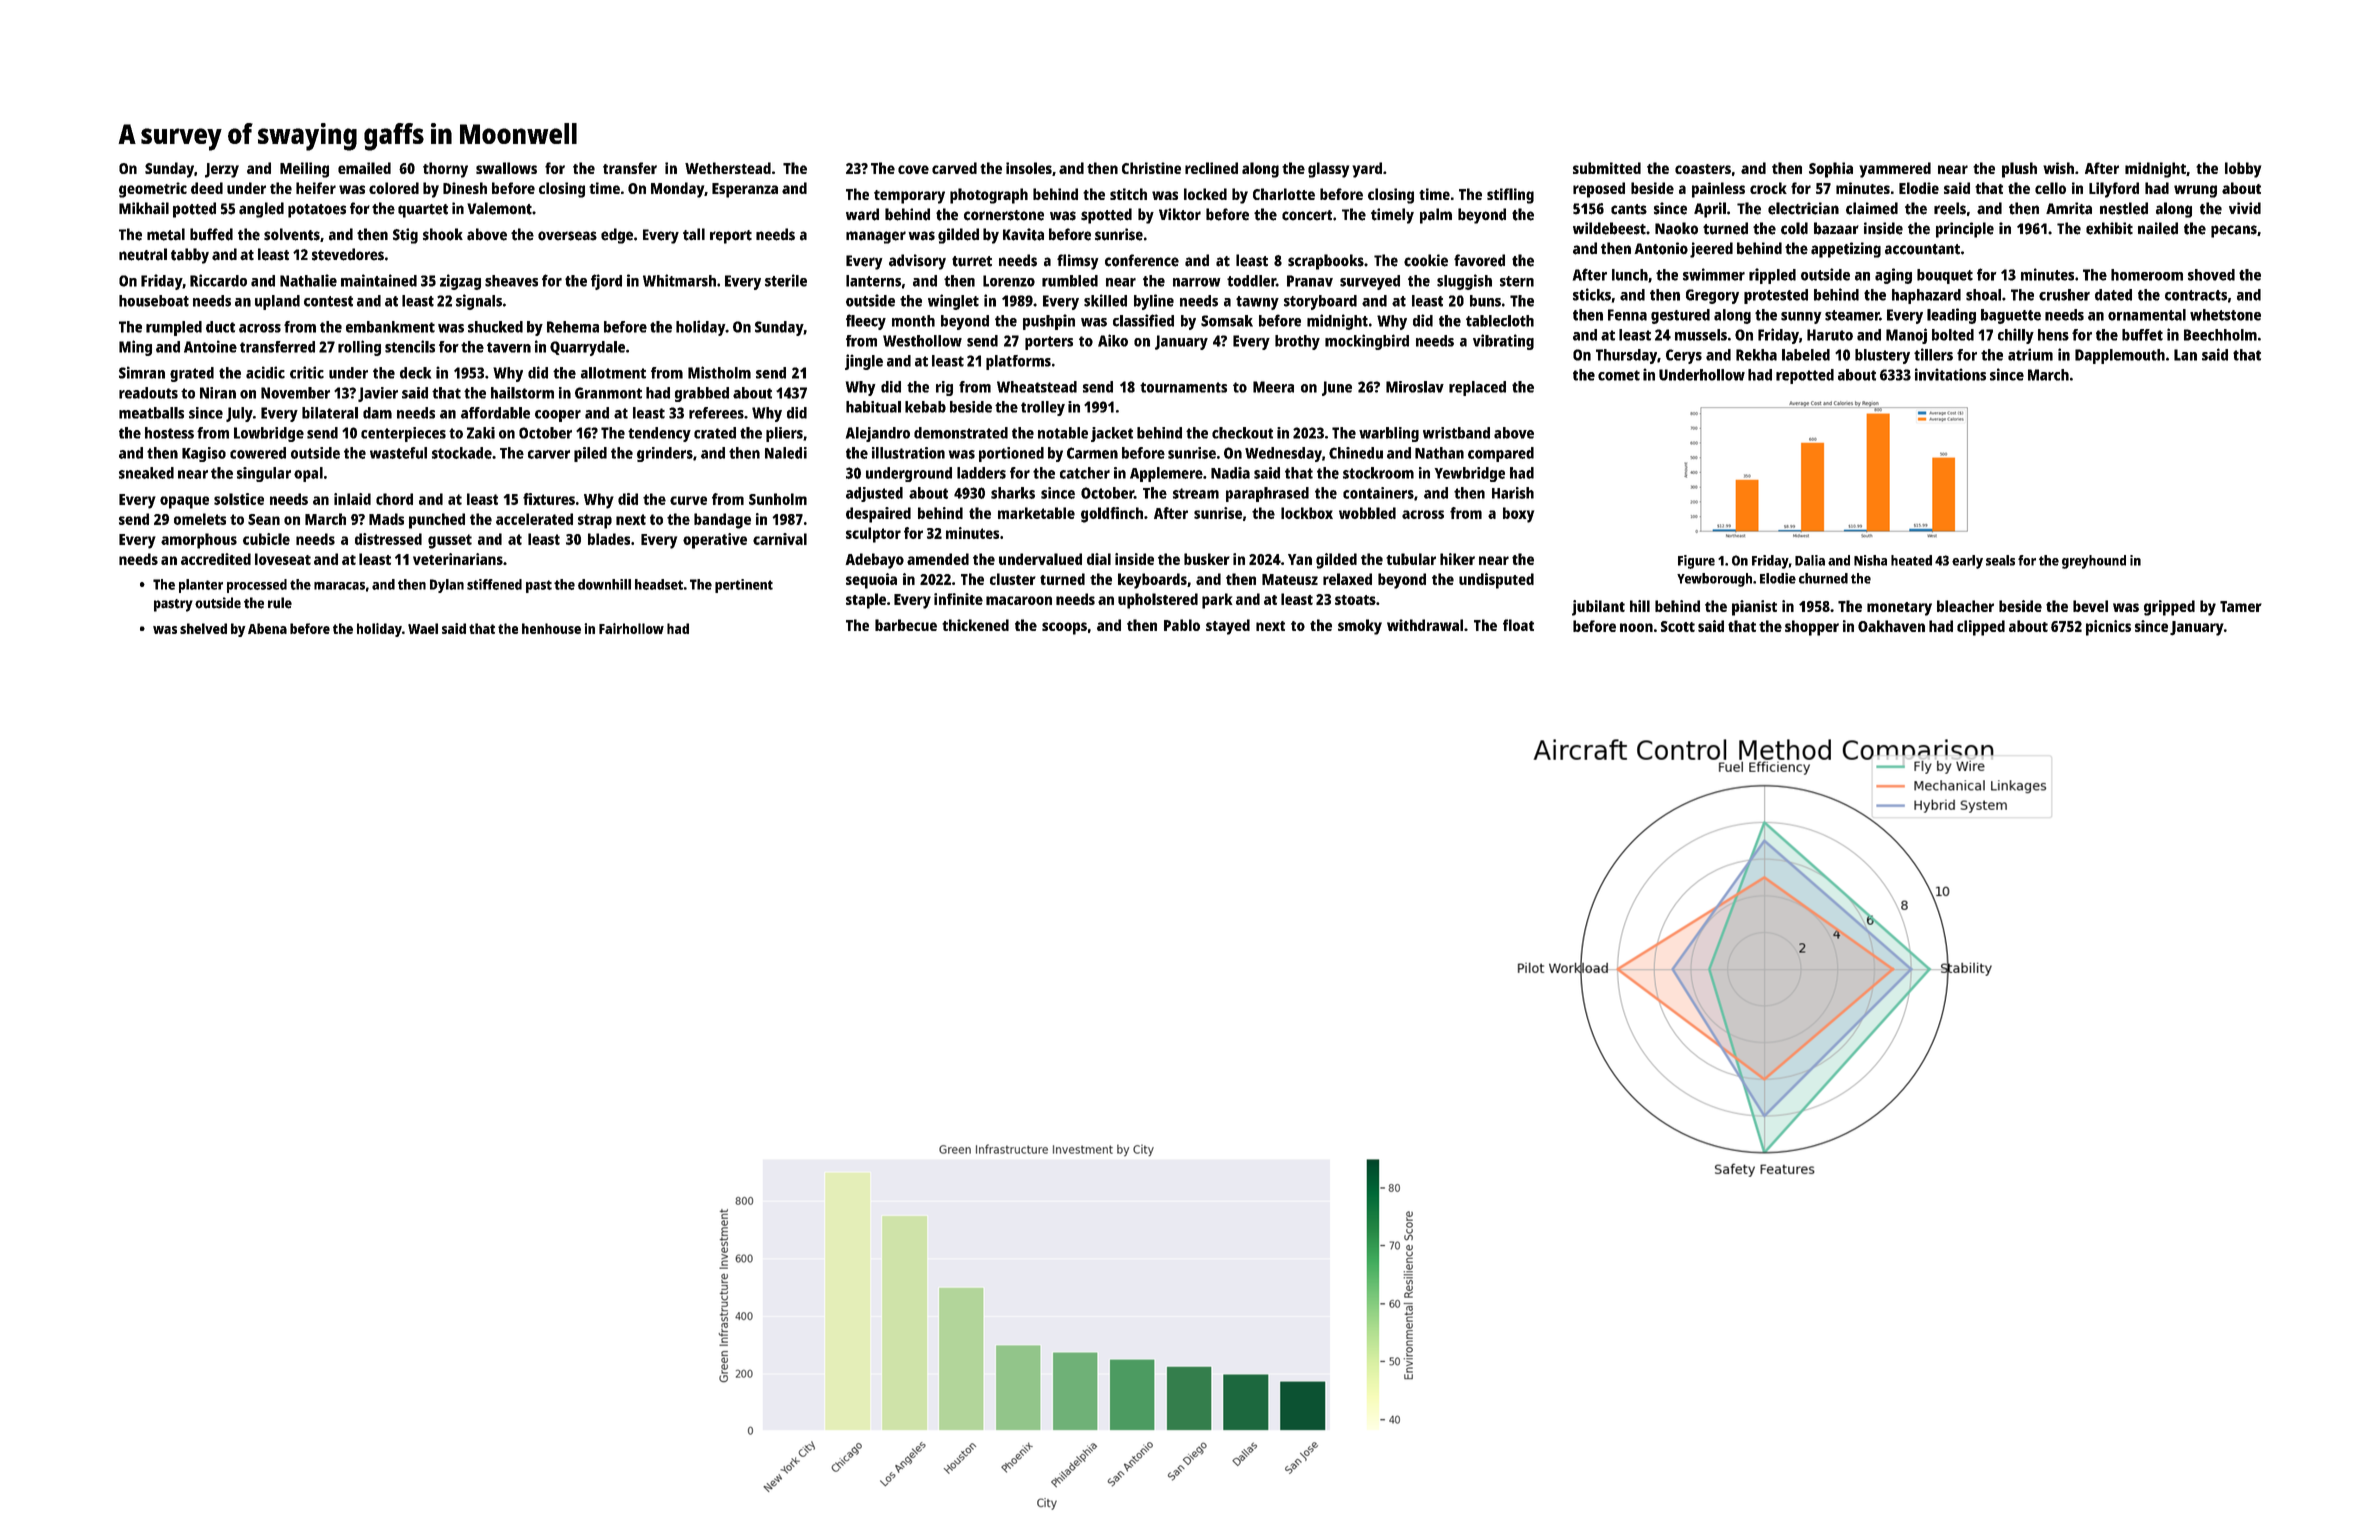 This screenshot has height=1540, width=2380. I want to click on tubular, so click(1411, 559).
